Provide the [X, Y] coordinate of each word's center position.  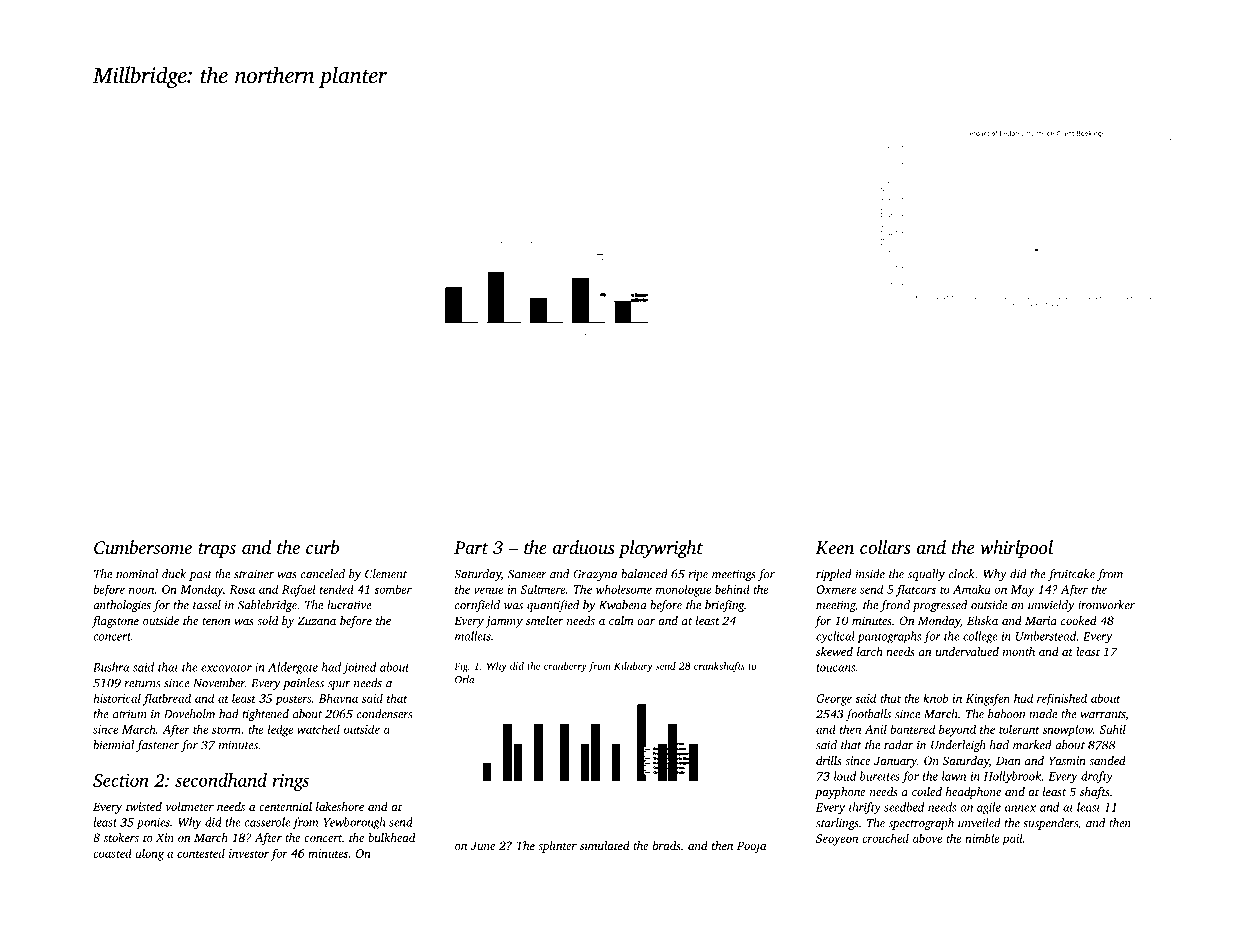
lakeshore [340, 806]
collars [885, 547]
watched [318, 729]
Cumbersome [143, 547]
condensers [384, 714]
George [834, 700]
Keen [835, 548]
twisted [144, 806]
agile [989, 808]
